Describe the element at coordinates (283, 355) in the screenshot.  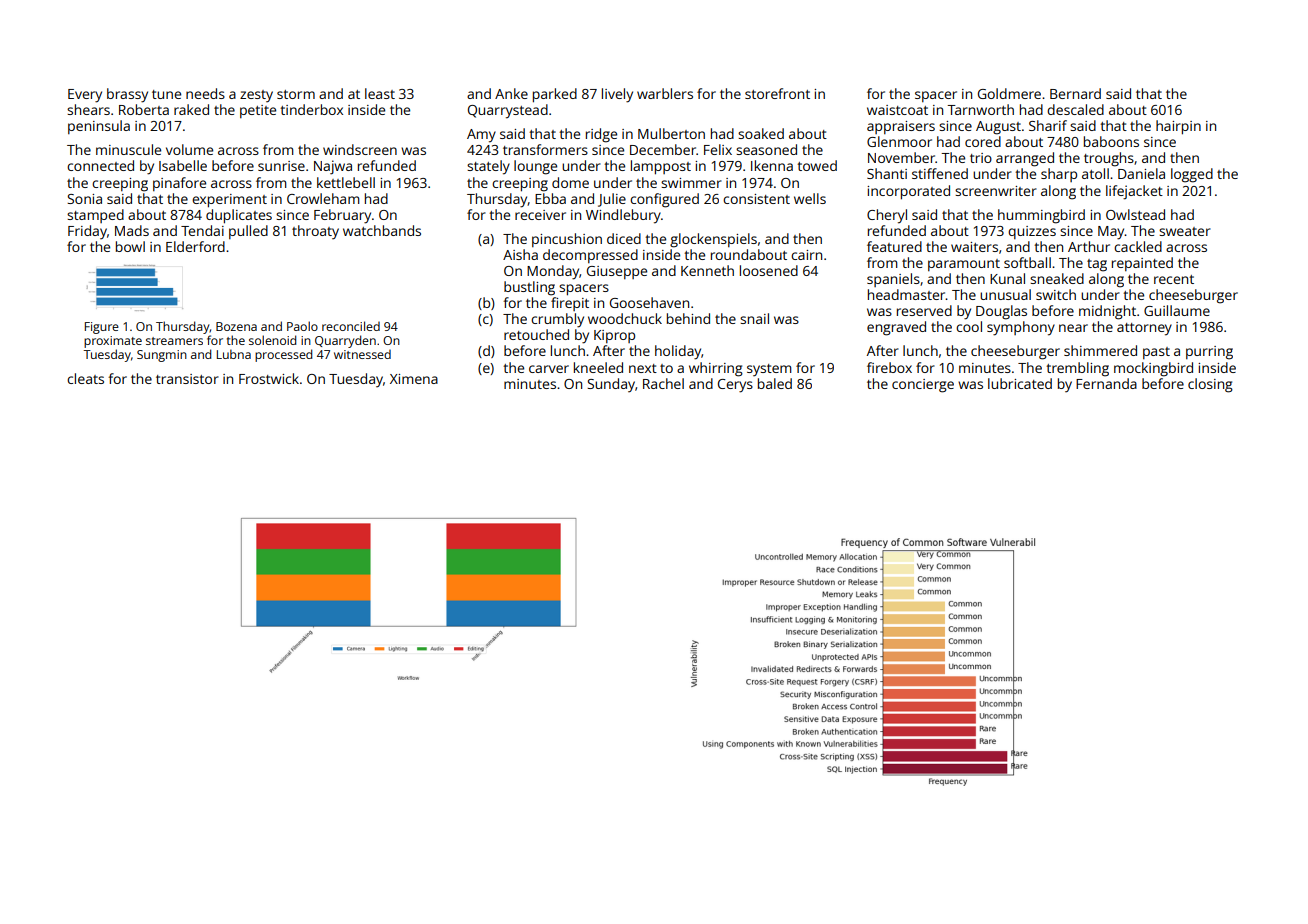
I see `processed` at that location.
